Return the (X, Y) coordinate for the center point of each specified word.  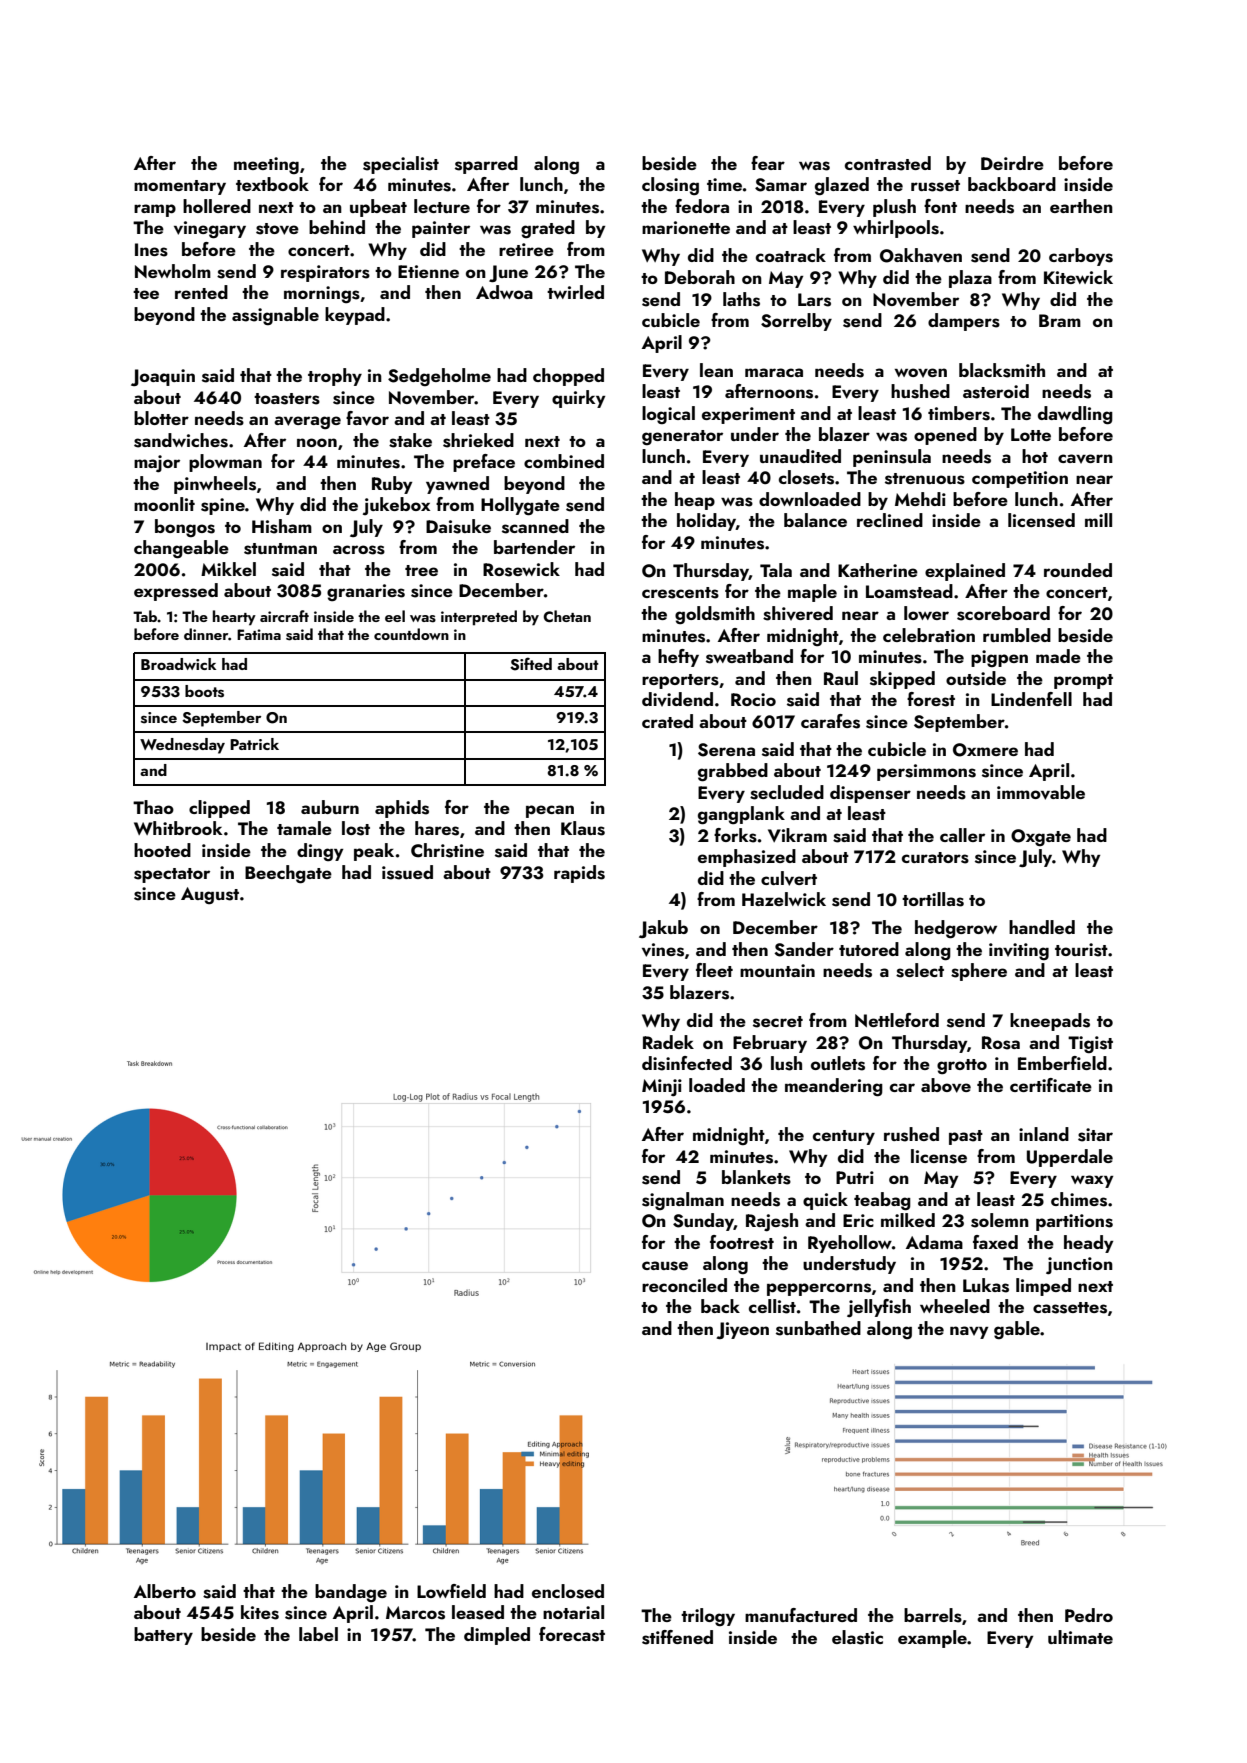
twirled (575, 292)
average (307, 422)
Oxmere (985, 750)
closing (670, 186)
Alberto (165, 1591)
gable (1017, 1330)
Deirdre (1012, 163)
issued (407, 872)
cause (665, 1266)
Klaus (583, 828)
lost (356, 828)
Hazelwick (784, 899)
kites (260, 1612)
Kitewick (1078, 277)
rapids (579, 874)
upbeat (378, 208)
